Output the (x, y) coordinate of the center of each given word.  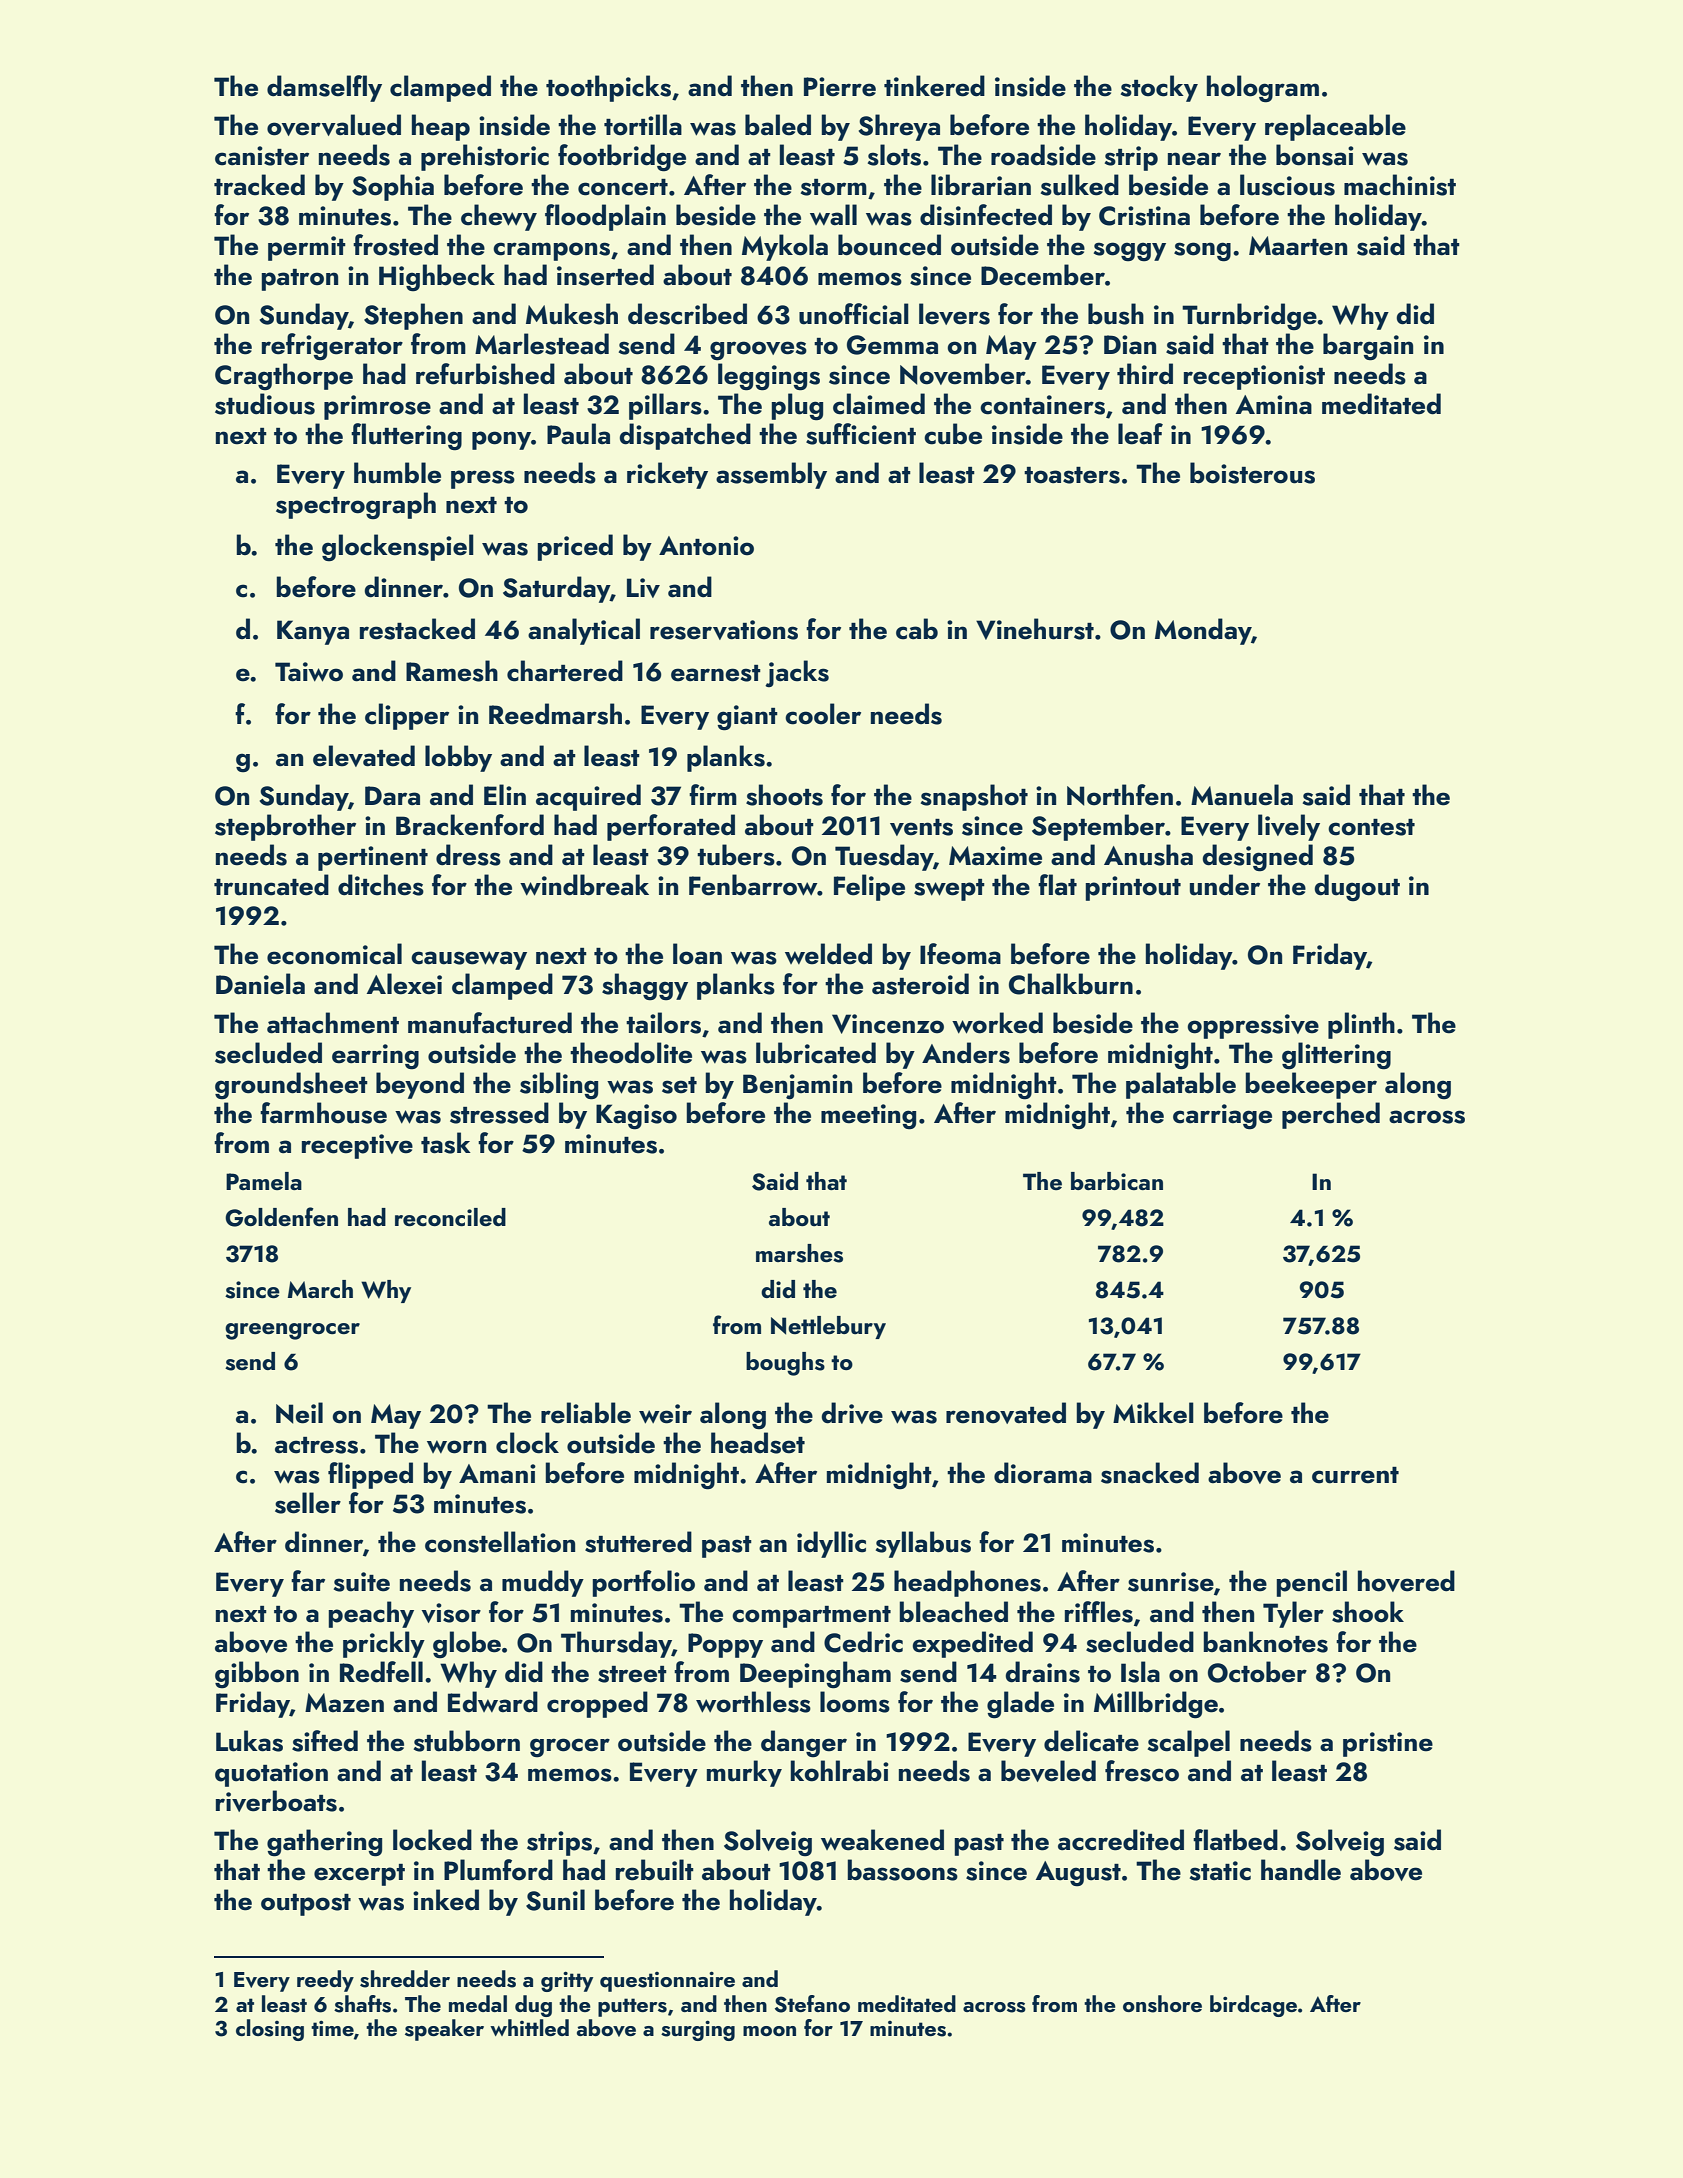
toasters (1072, 475)
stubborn (467, 1741)
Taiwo (309, 672)
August (1078, 1874)
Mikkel (1153, 1413)
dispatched (685, 436)
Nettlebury (828, 1327)
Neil (299, 1413)
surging (698, 2030)
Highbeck (437, 278)
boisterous (1252, 473)
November (963, 374)
